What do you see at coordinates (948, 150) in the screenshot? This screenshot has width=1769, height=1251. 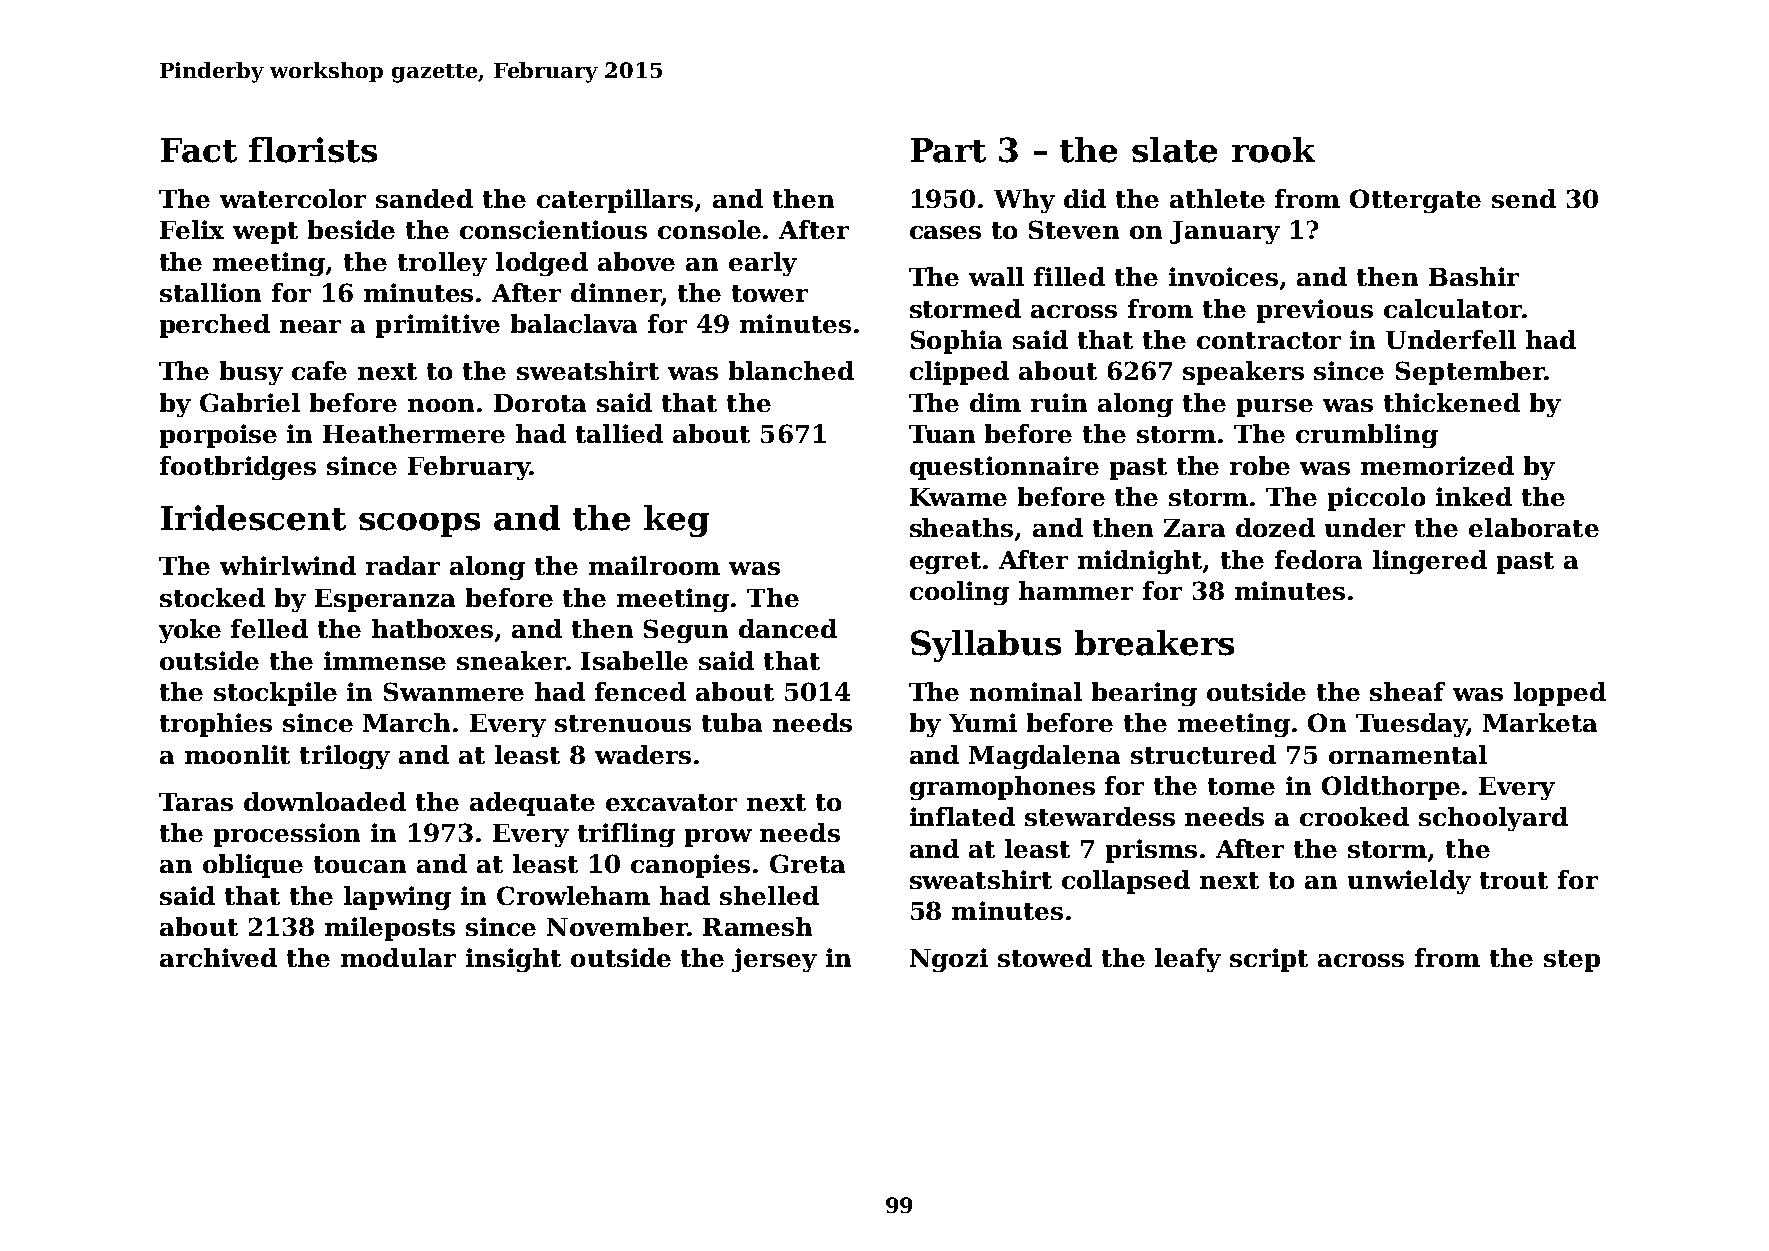 I see `Part` at bounding box center [948, 150].
